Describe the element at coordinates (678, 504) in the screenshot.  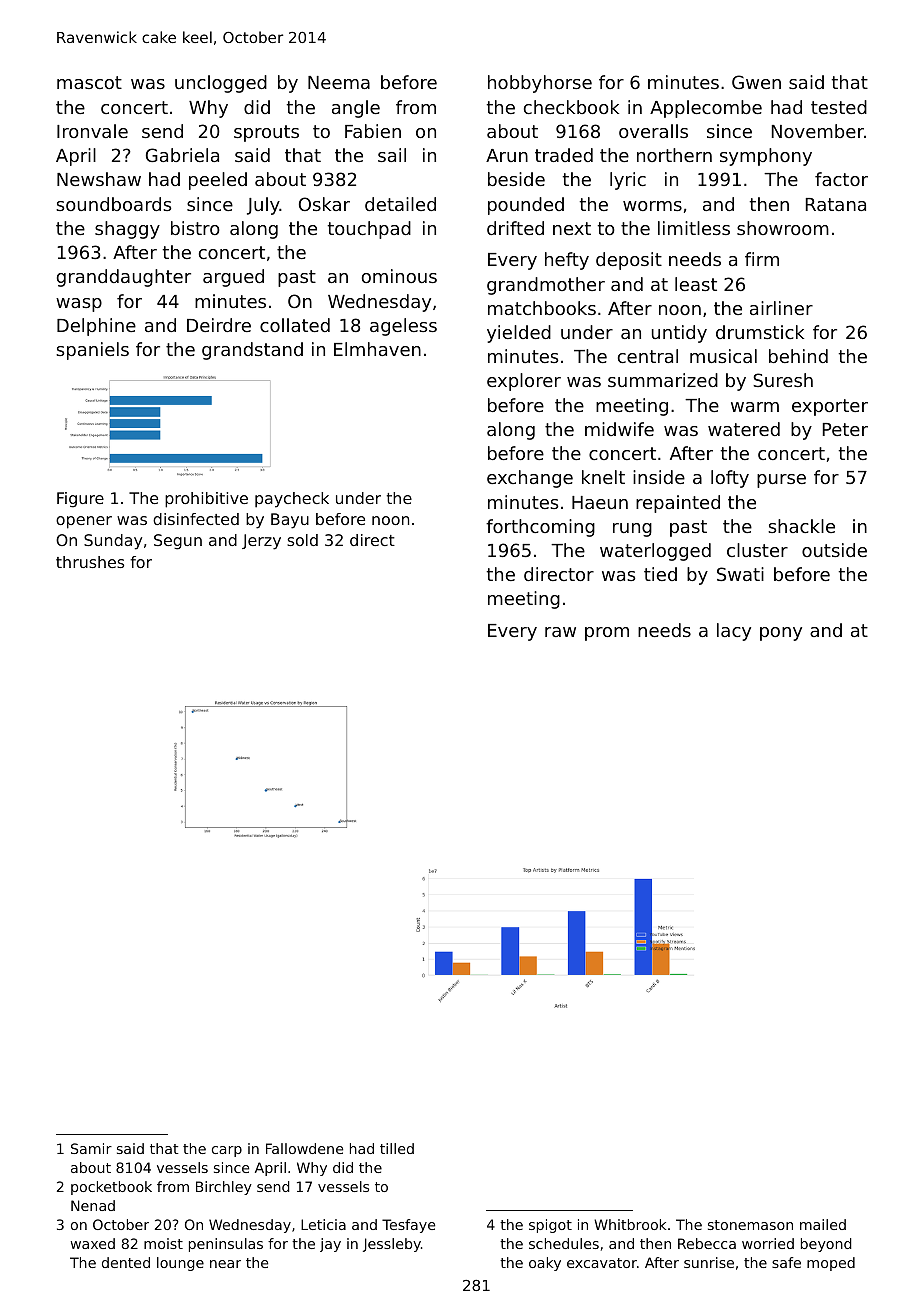
I see `repainted` at that location.
